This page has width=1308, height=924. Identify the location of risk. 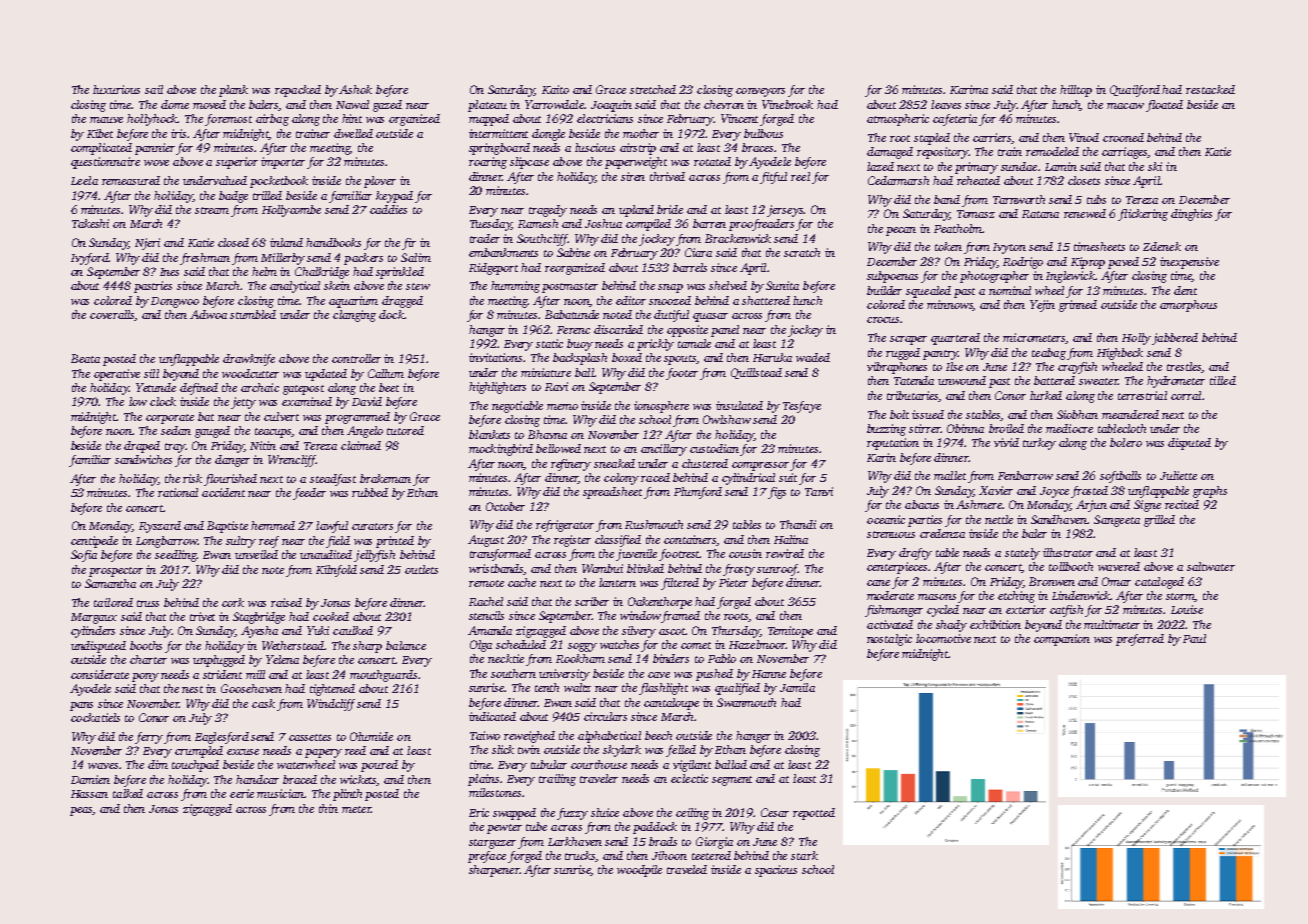
(192, 478).
